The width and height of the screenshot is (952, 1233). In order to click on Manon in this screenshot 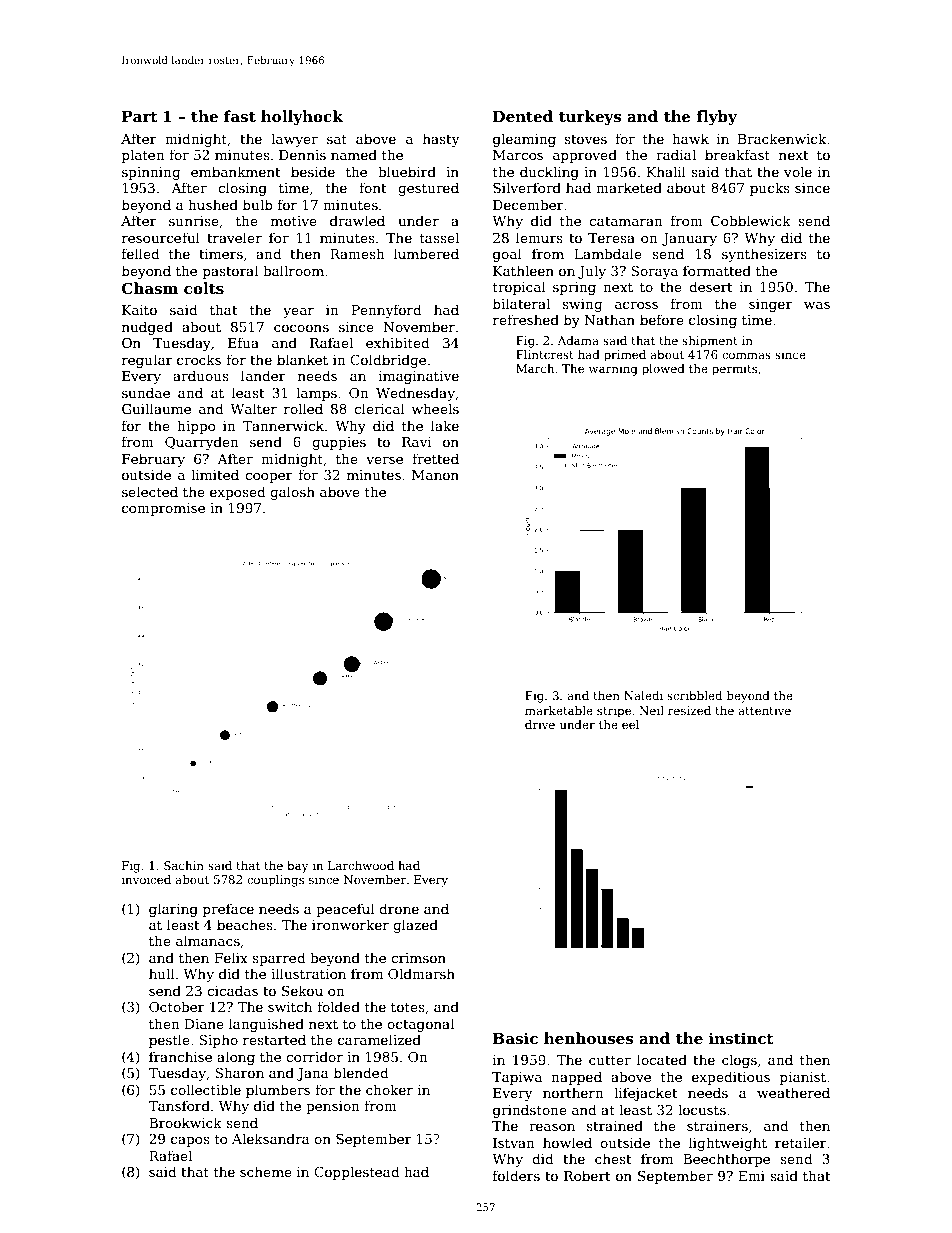, I will do `click(435, 475)`.
